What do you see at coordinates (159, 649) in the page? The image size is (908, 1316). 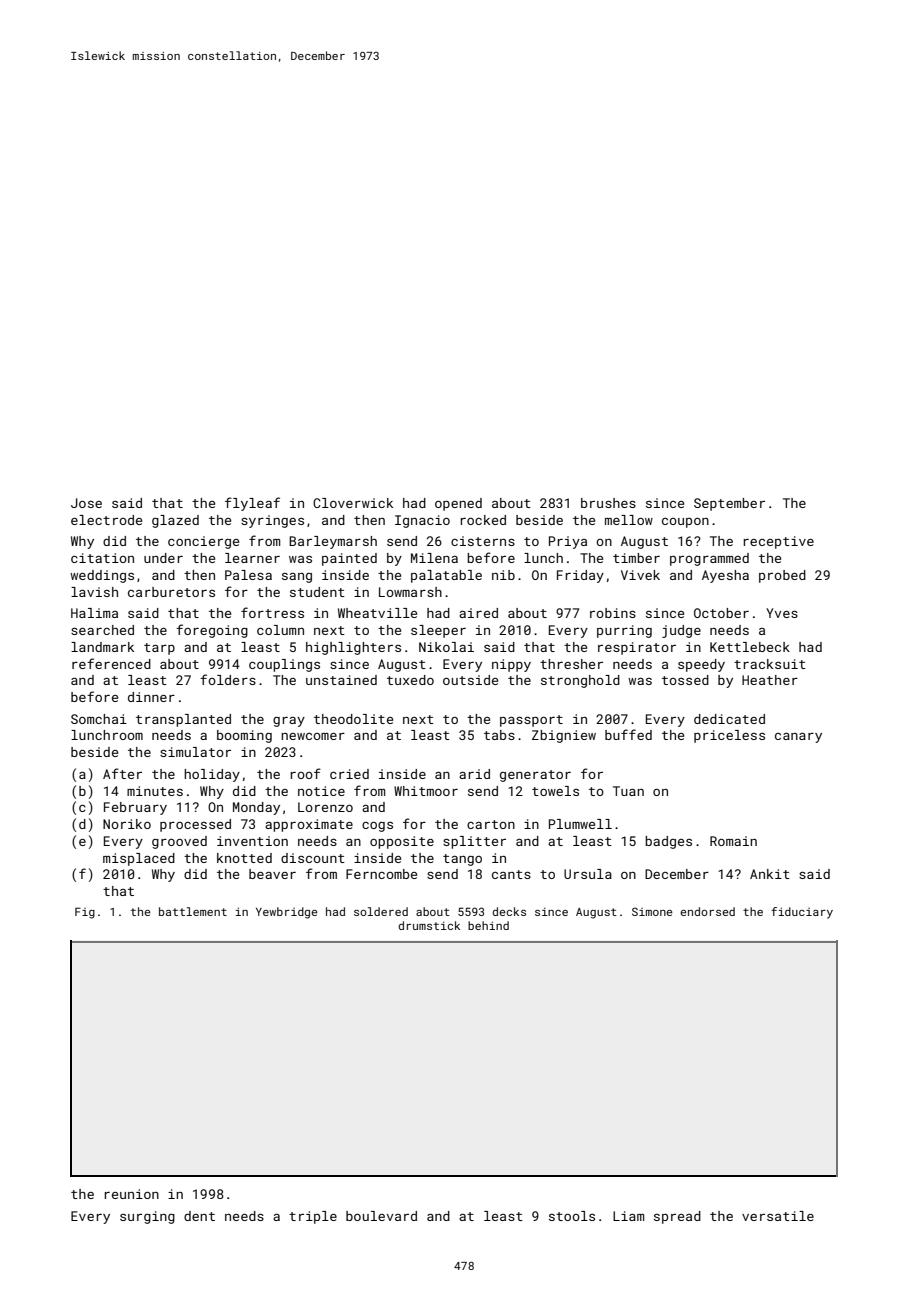 I see `tarp` at bounding box center [159, 649].
